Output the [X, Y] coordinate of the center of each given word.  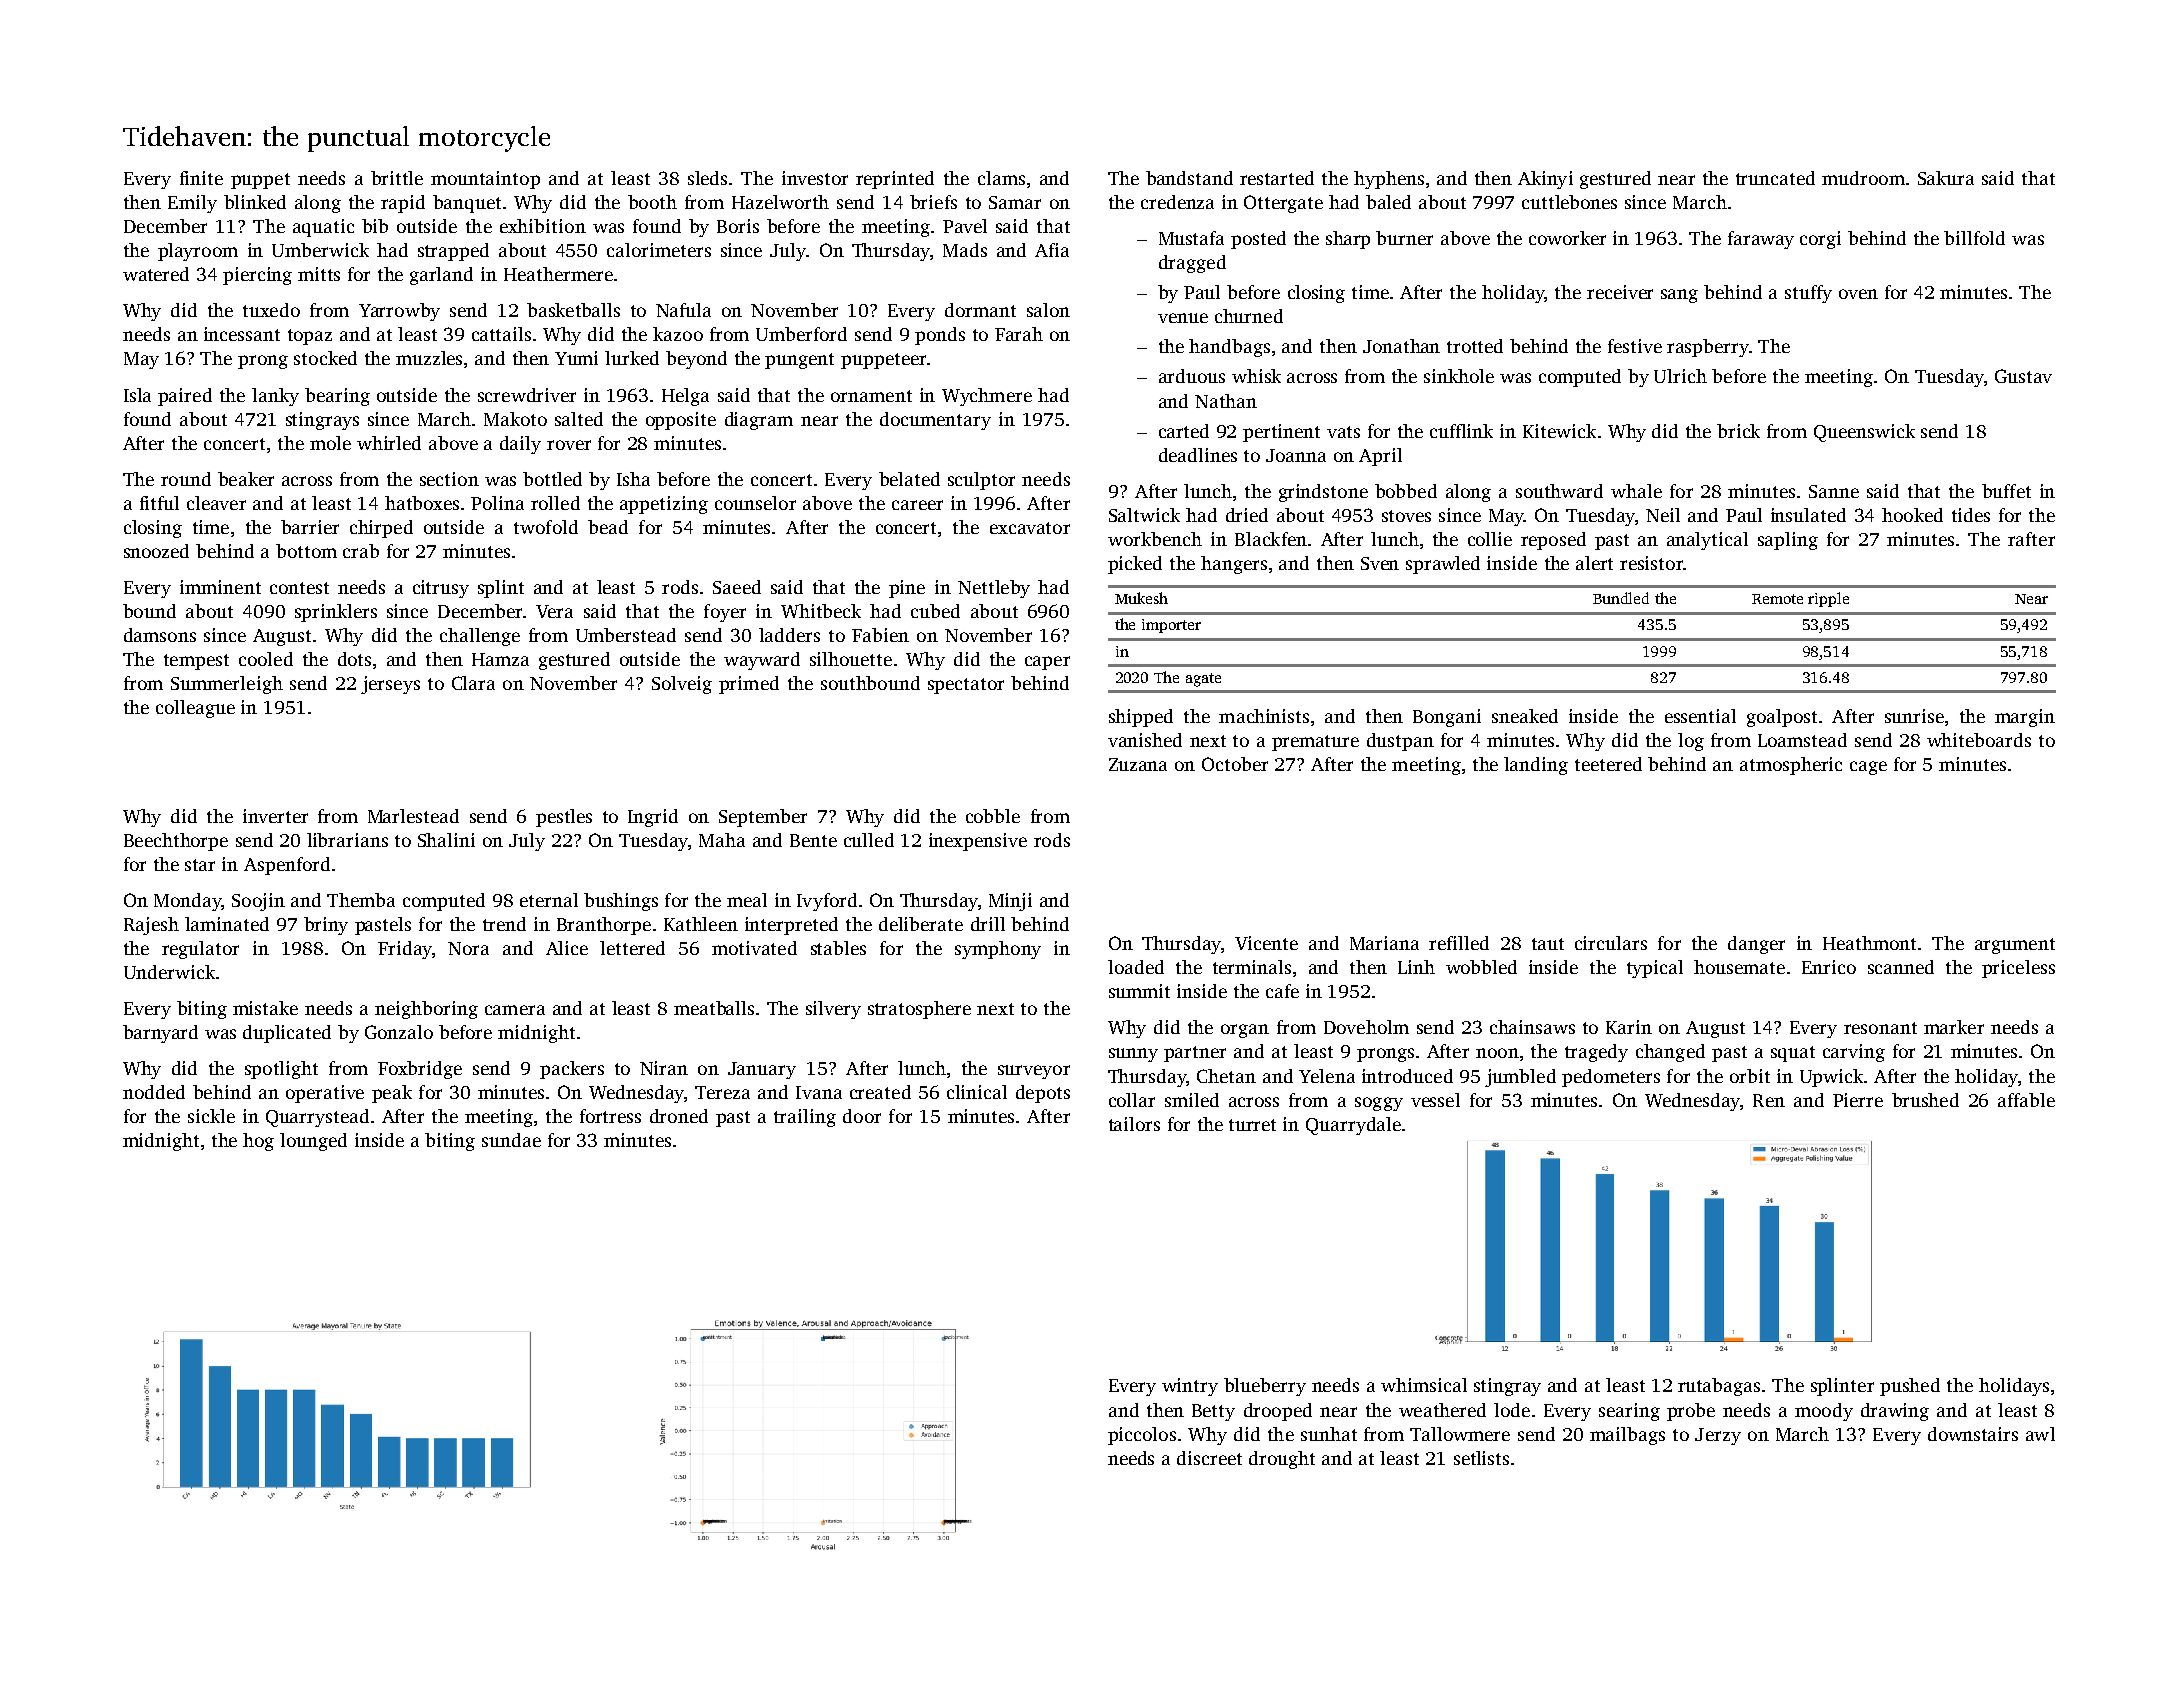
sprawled [1443, 565]
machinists [1264, 716]
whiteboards [1979, 740]
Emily [192, 204]
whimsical [1424, 1385]
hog [258, 1142]
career [917, 505]
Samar [1015, 202]
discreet [1209, 1458]
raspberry [1708, 348]
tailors [1134, 1124]
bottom [306, 551]
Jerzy [1718, 1436]
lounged [313, 1142]
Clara [473, 683]
